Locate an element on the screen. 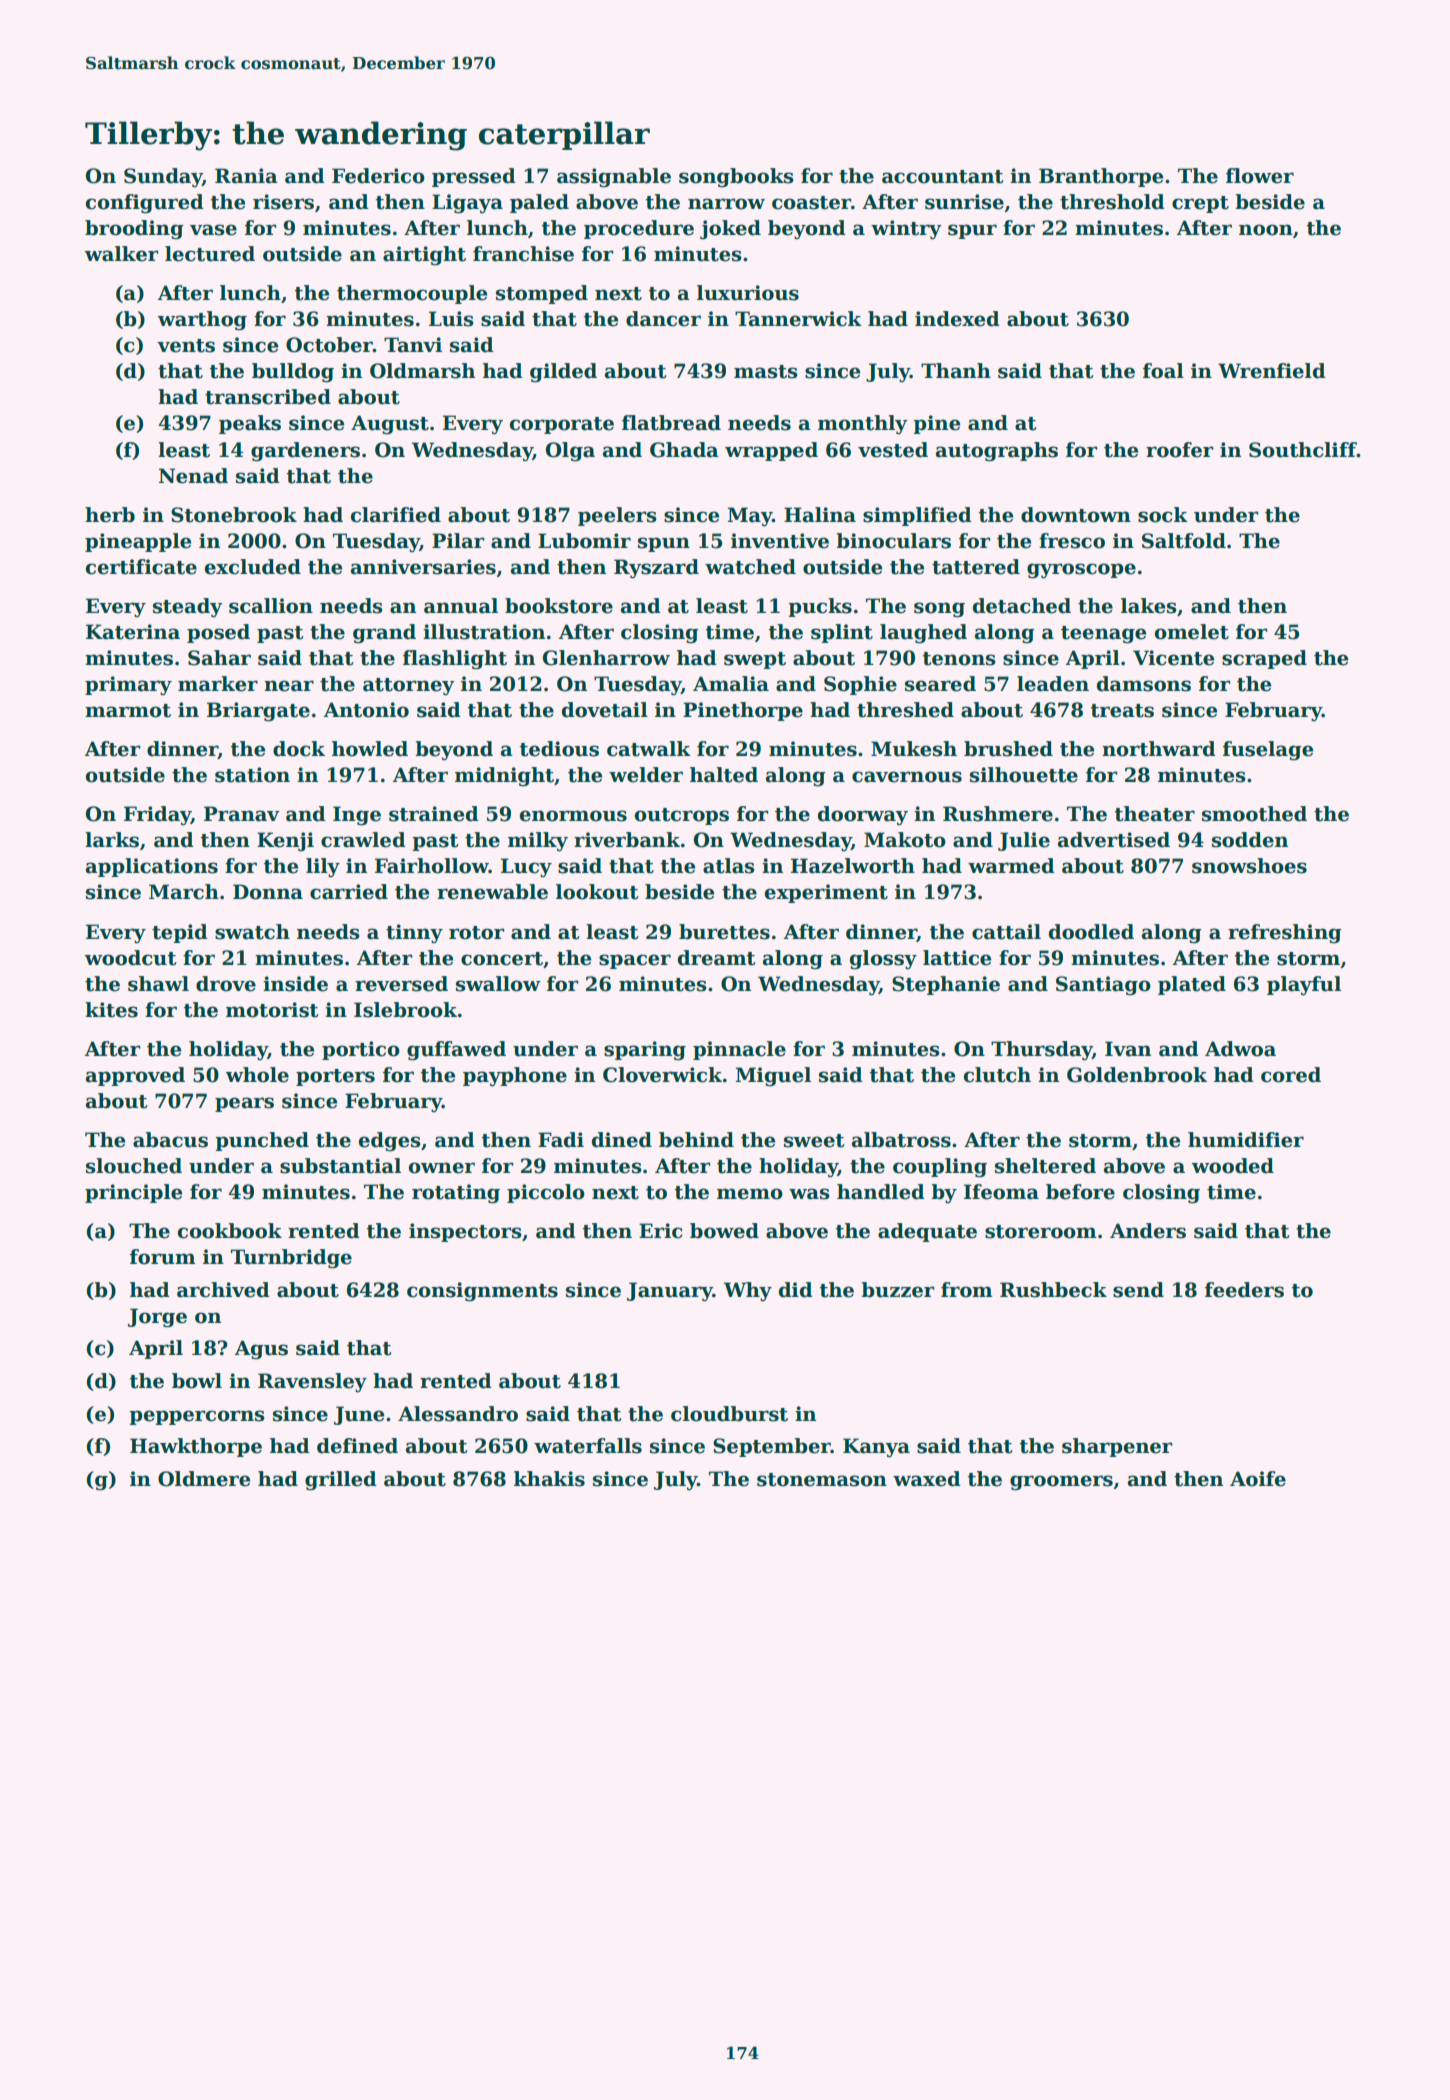 Image resolution: width=1450 pixels, height=2100 pixels. sweet is located at coordinates (814, 1141).
